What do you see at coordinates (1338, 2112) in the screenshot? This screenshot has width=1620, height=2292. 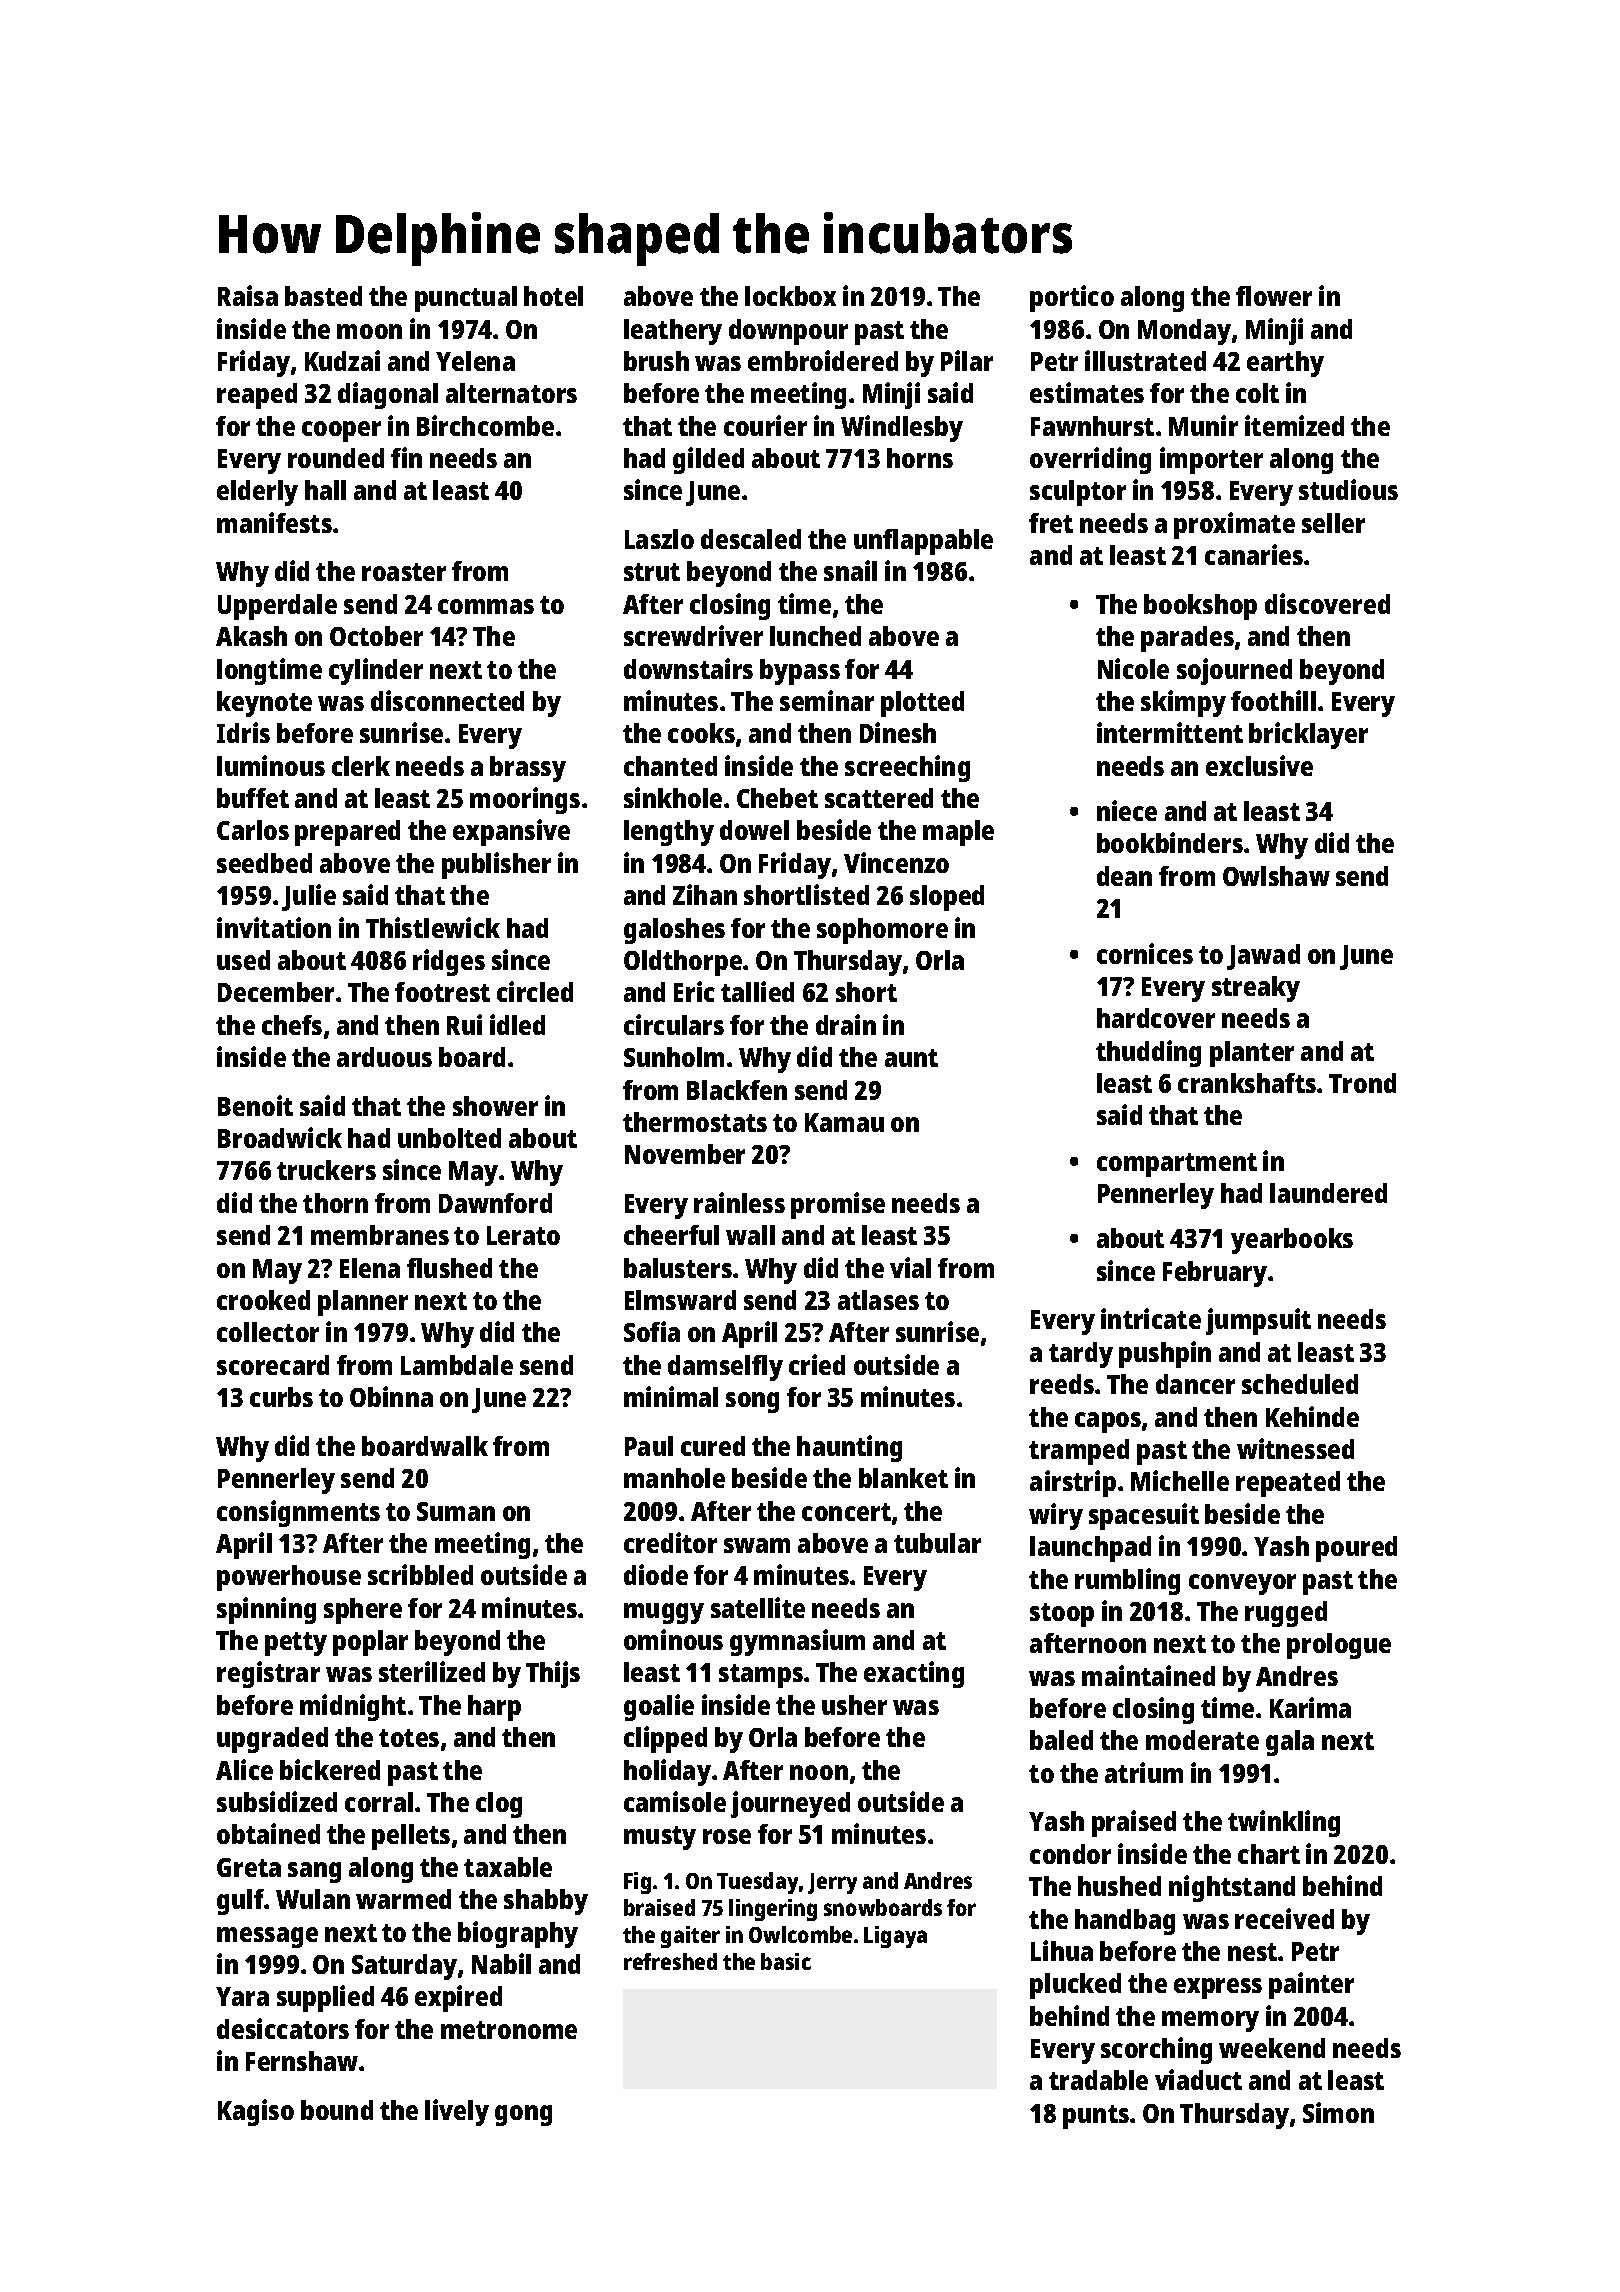 I see `Simon` at bounding box center [1338, 2112].
